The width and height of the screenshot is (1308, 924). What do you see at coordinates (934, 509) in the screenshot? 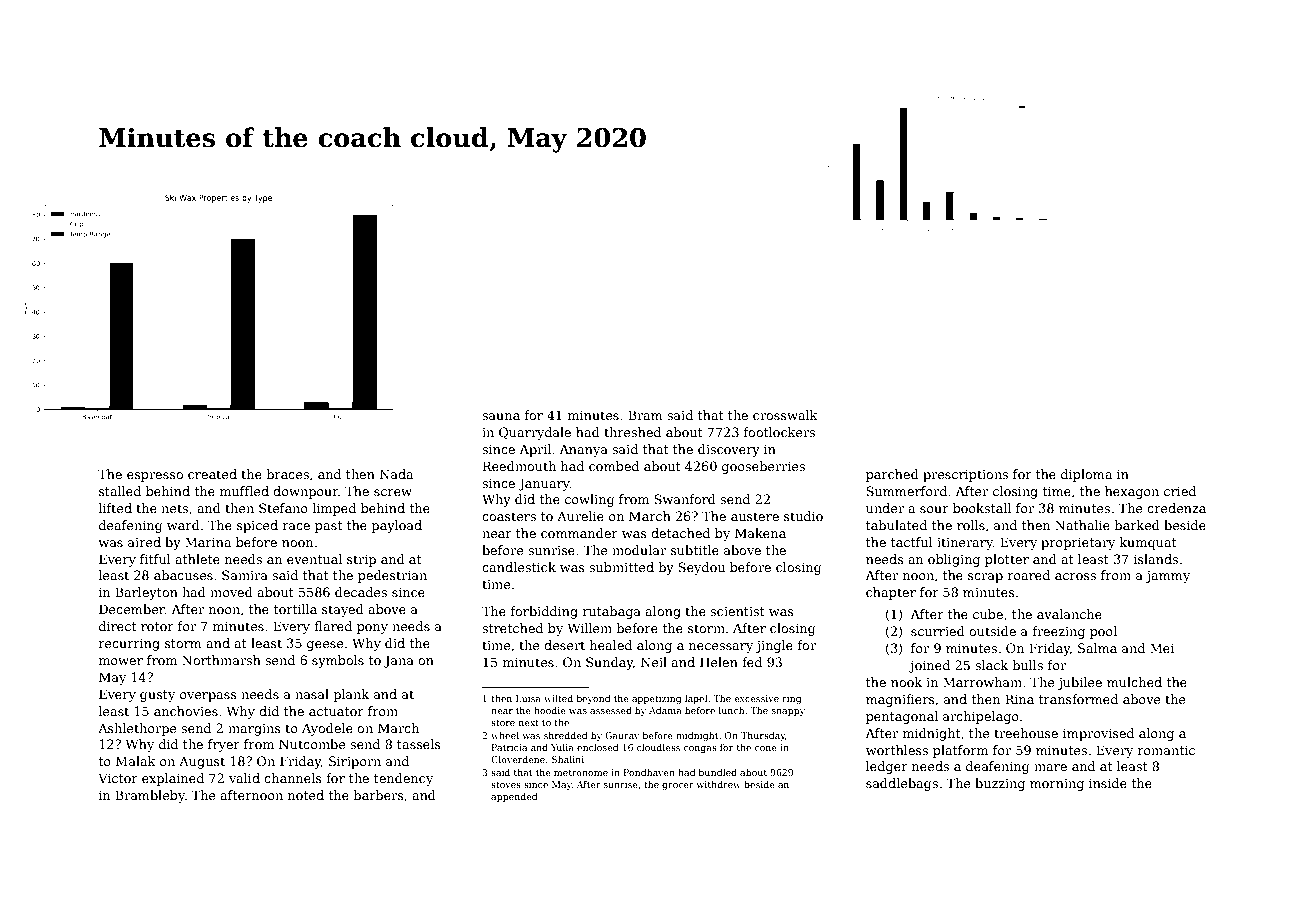
I see `sour` at bounding box center [934, 509].
